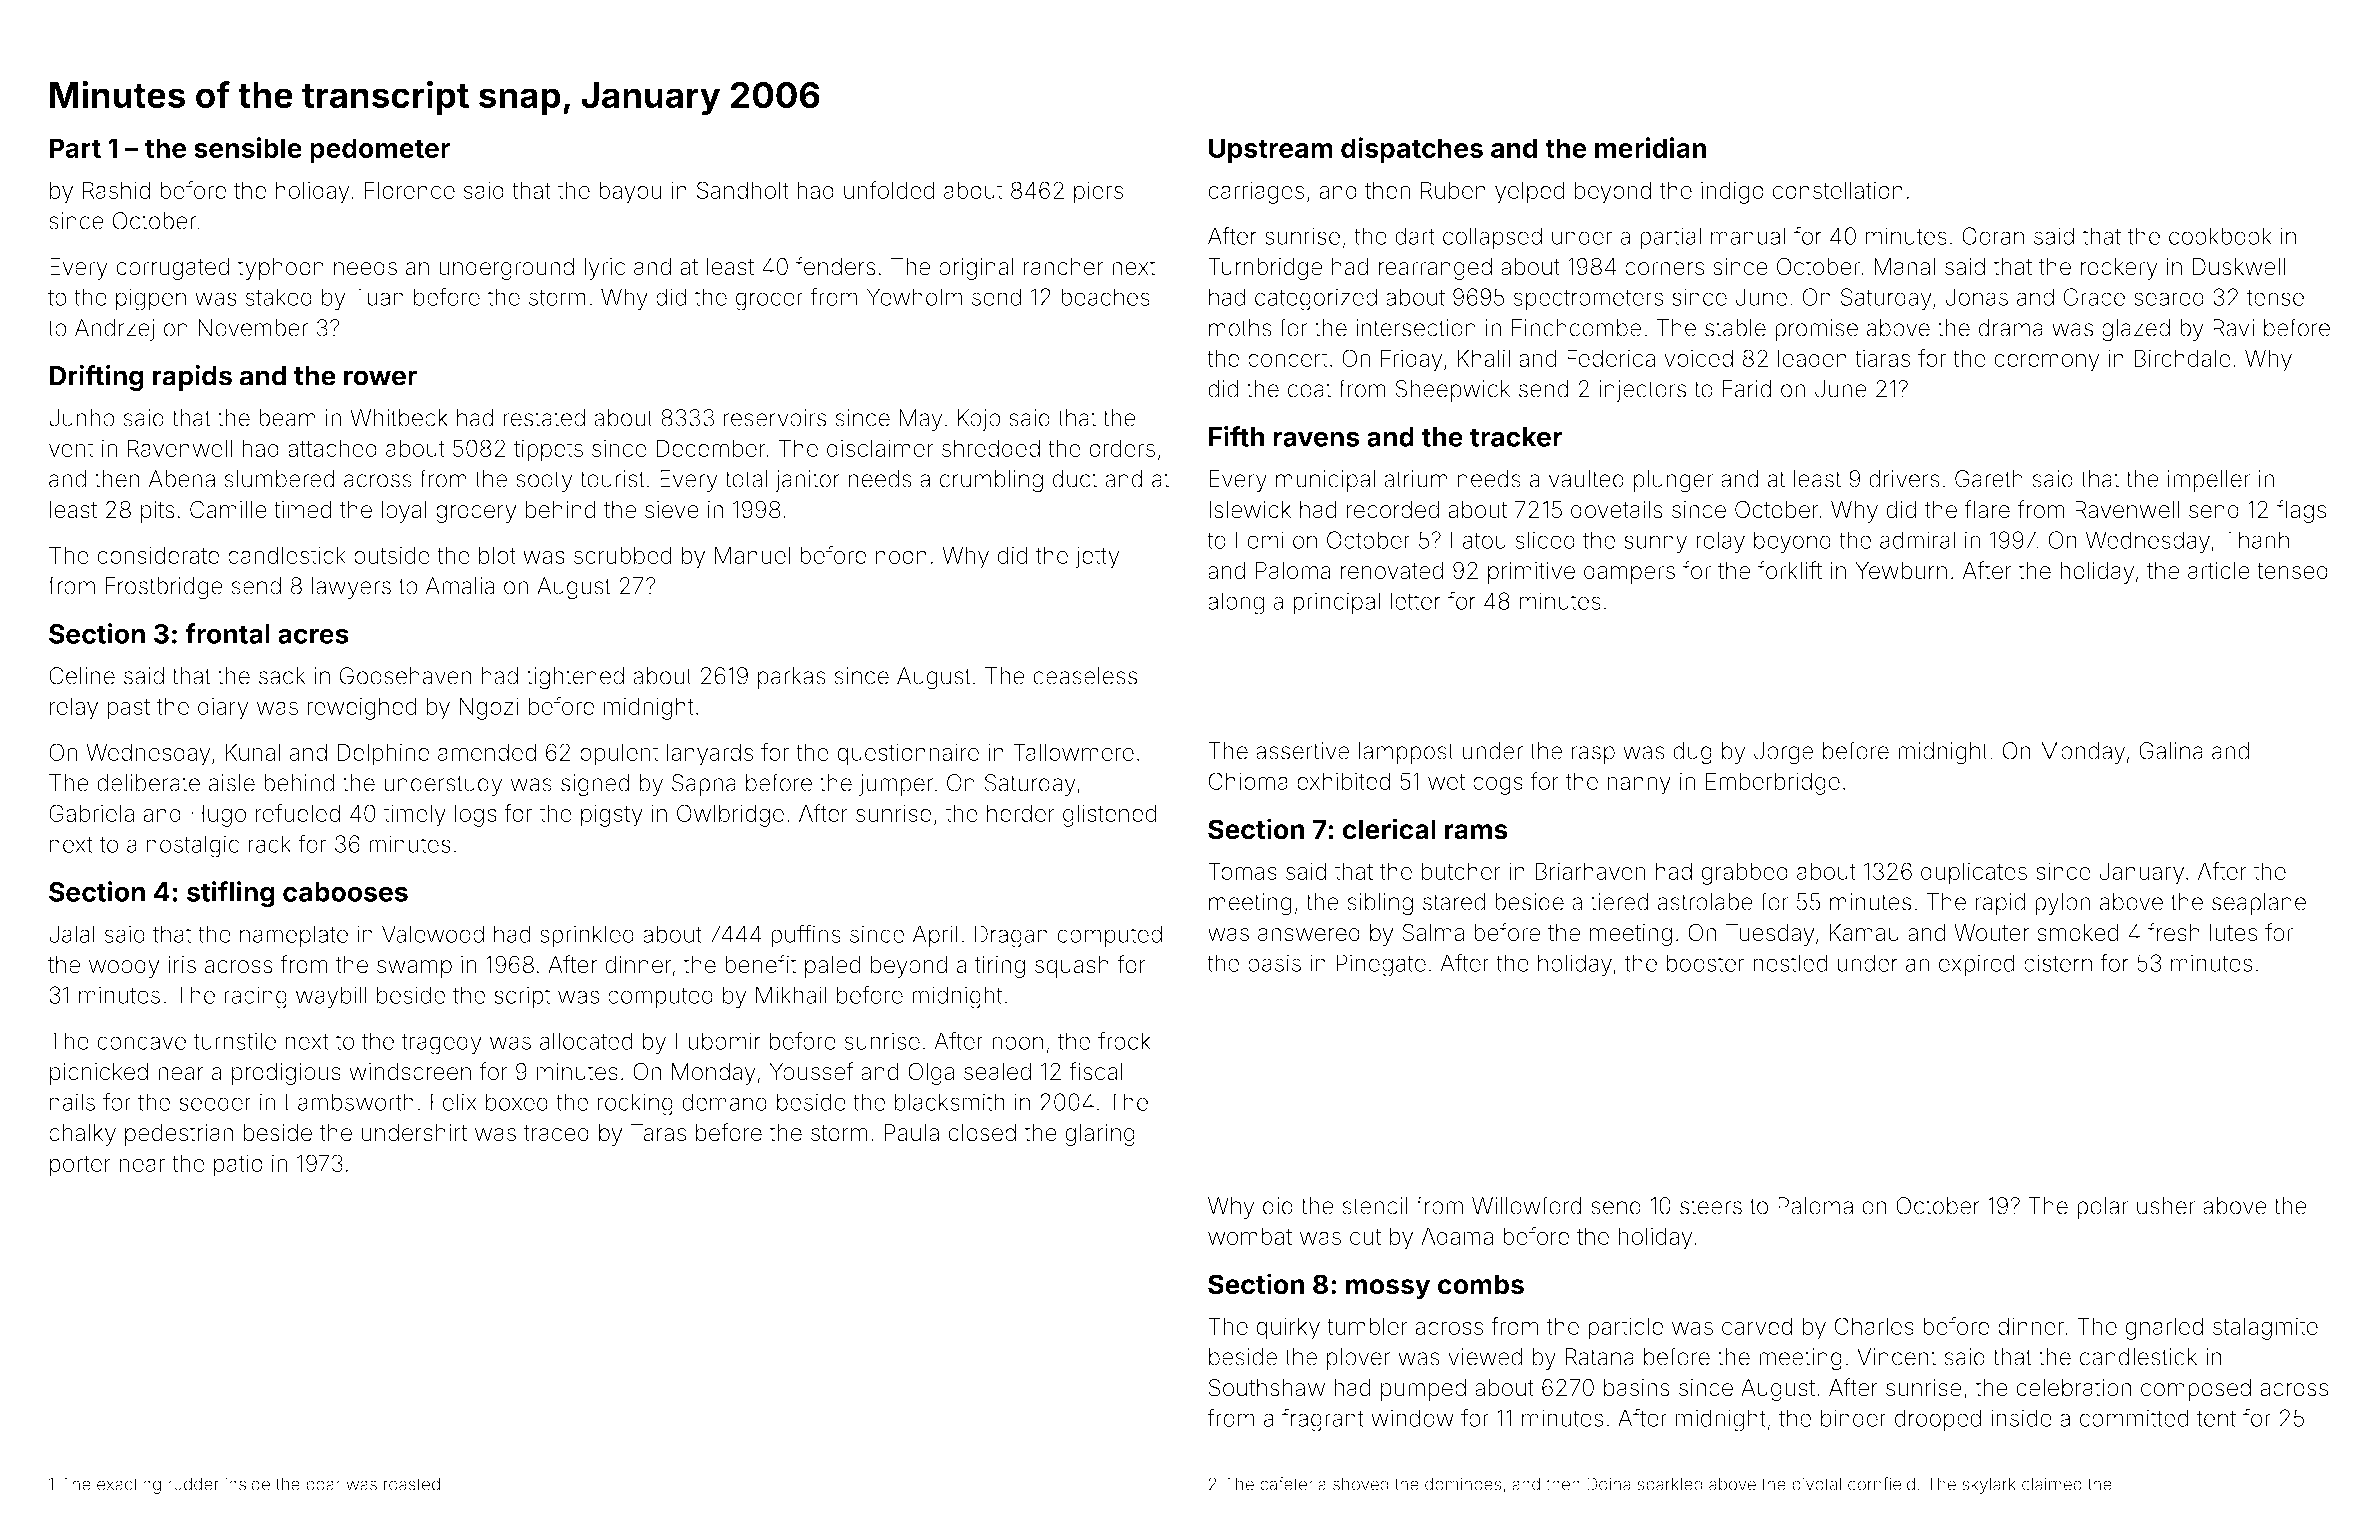 Image resolution: width=2380 pixels, height=1540 pixels. What do you see at coordinates (2052, 1484) in the document?
I see `claimed` at bounding box center [2052, 1484].
